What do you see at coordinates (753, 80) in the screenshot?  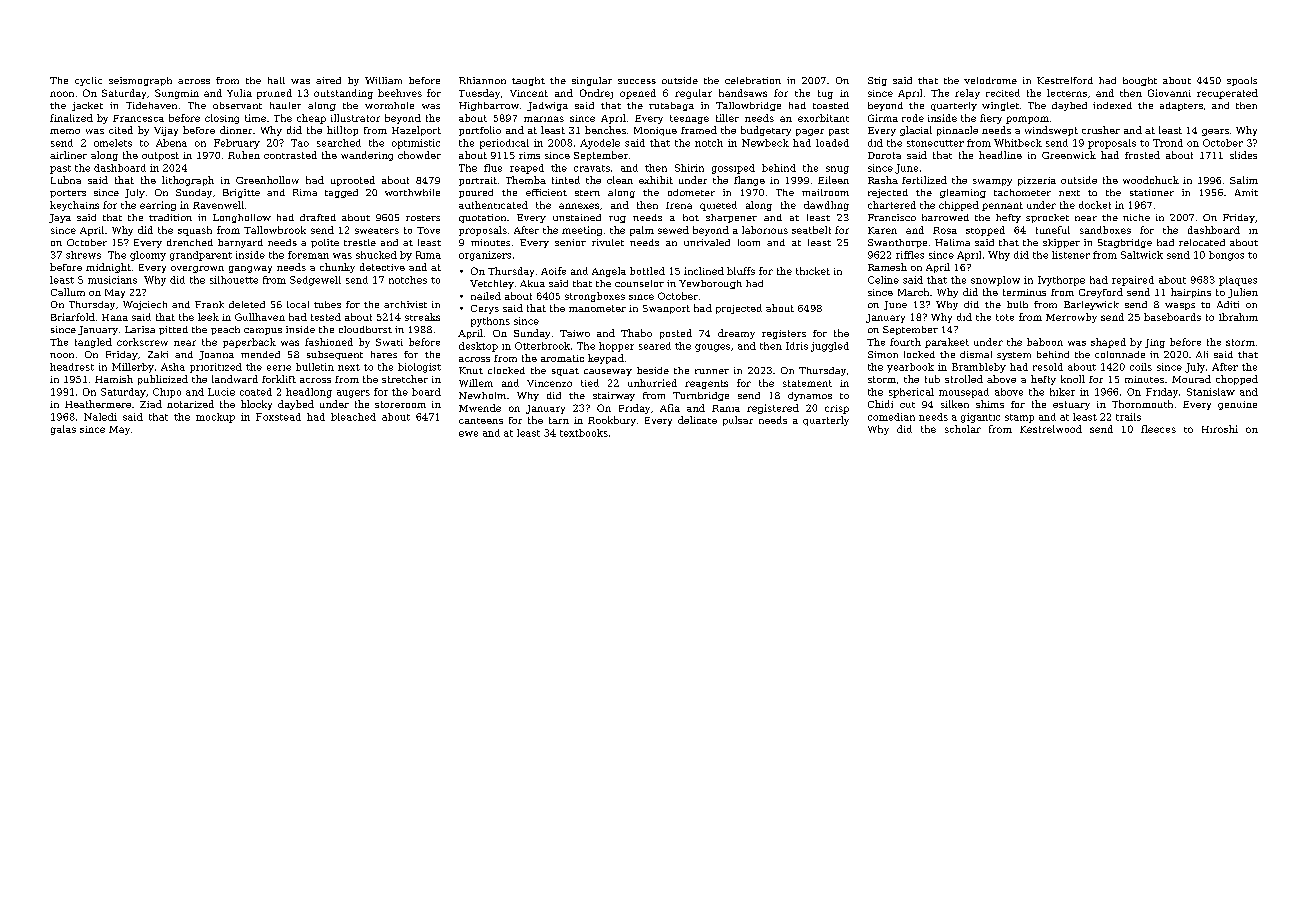 I see `celebration` at bounding box center [753, 80].
